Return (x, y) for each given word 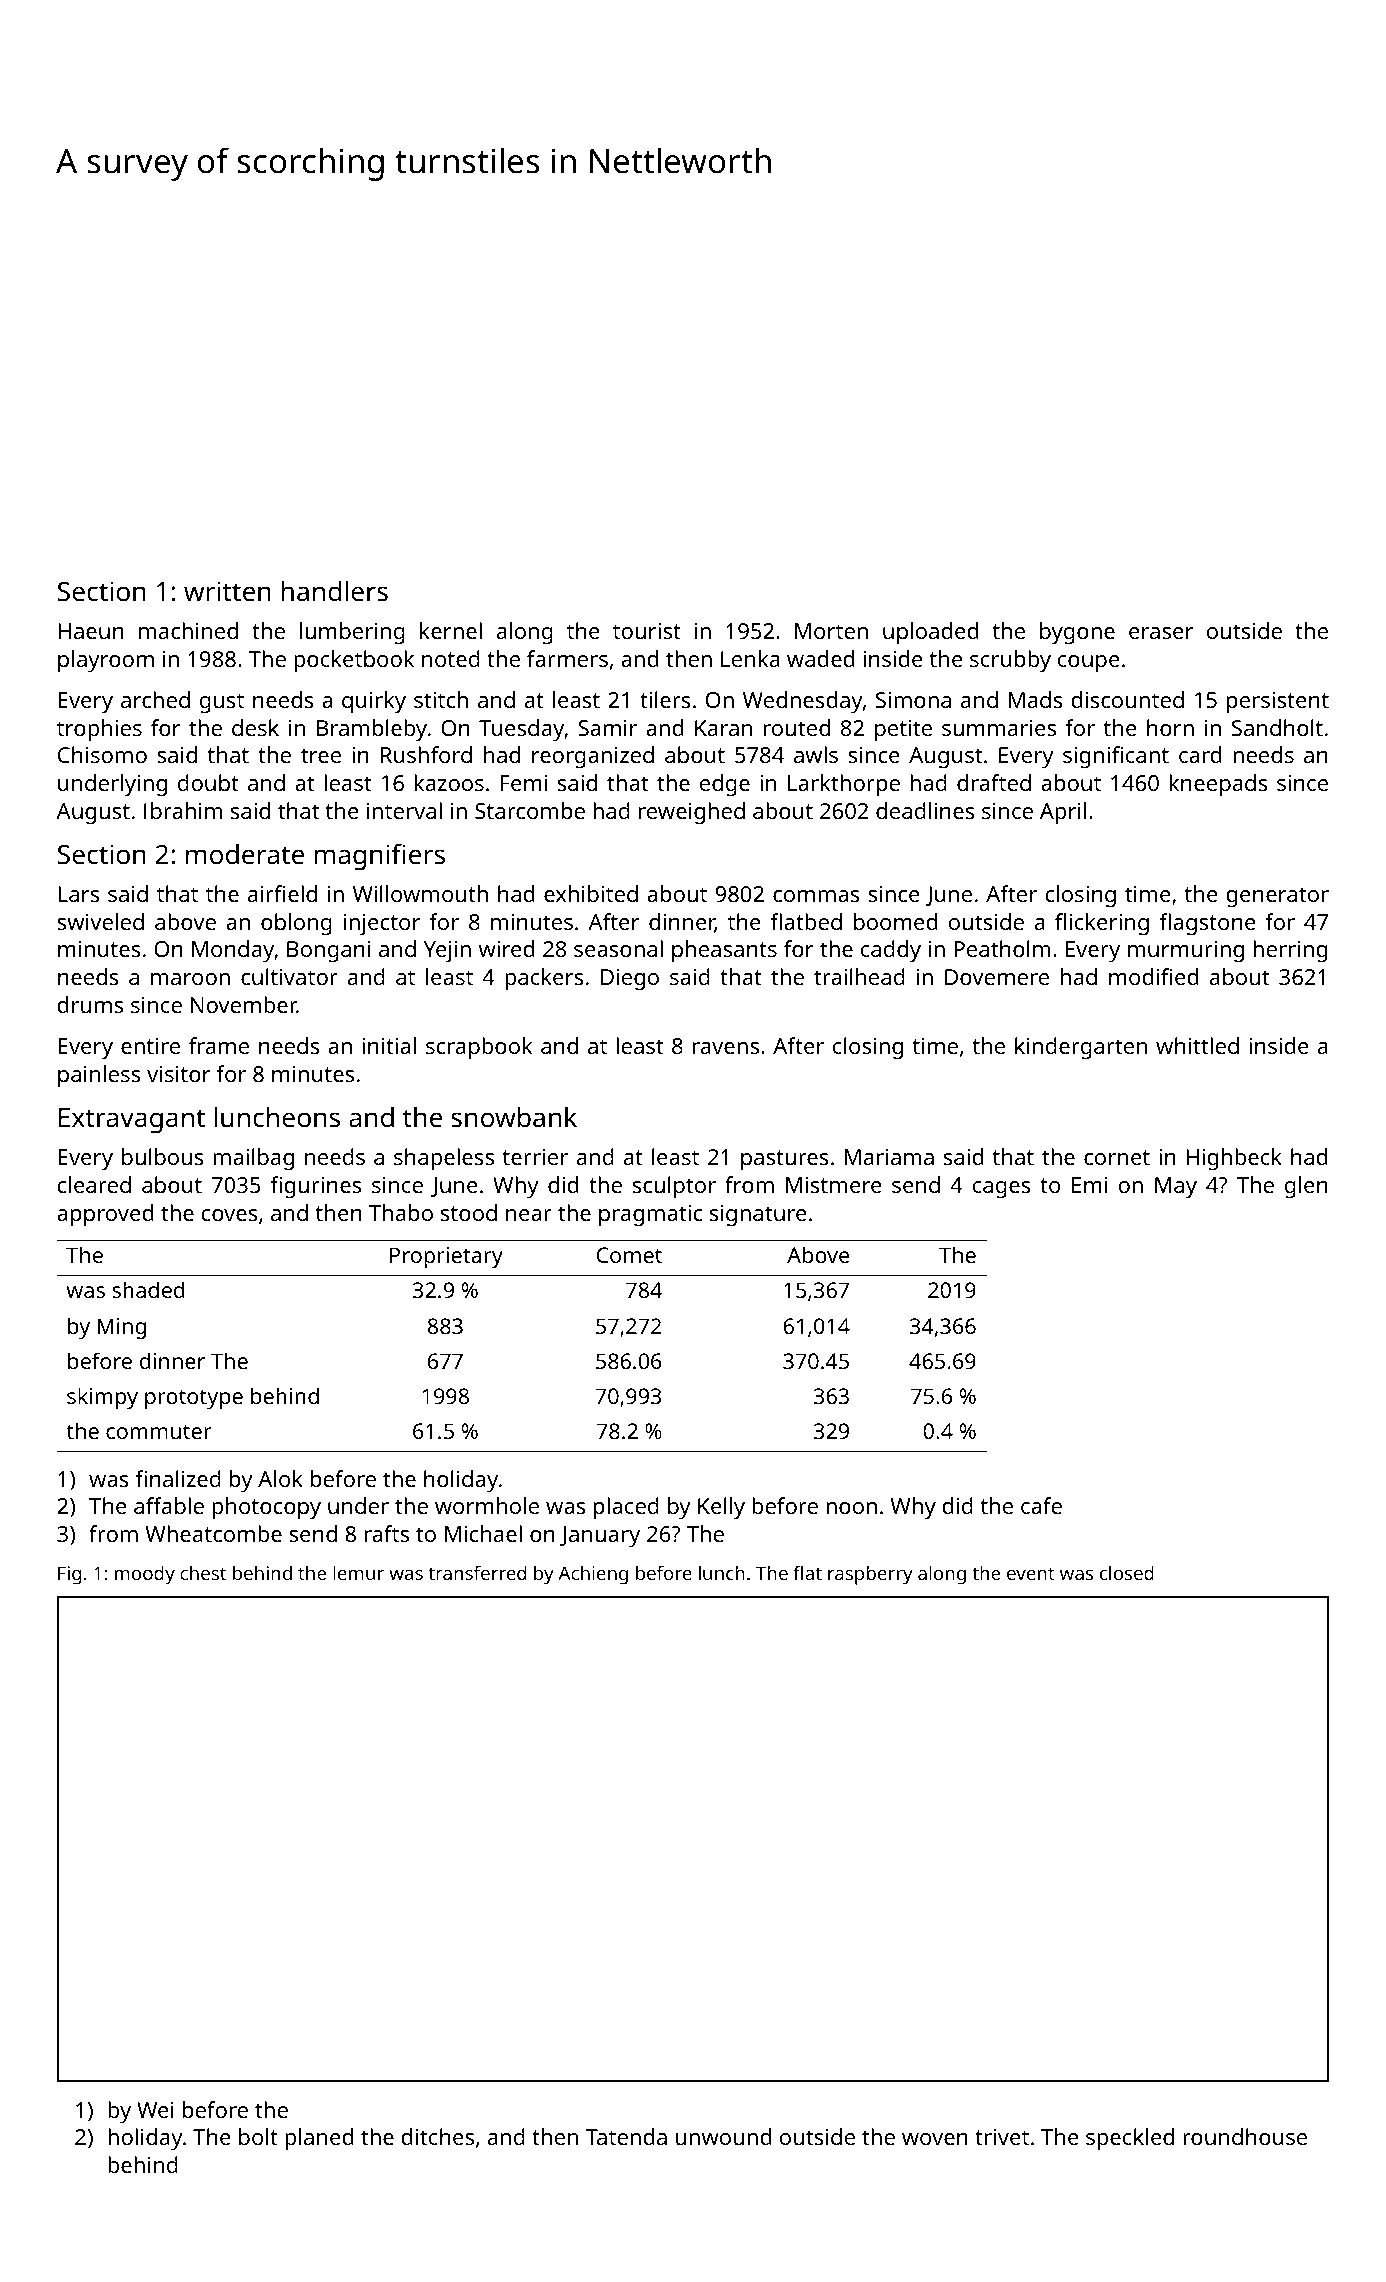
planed (319, 2139)
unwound (723, 2136)
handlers (334, 591)
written (227, 591)
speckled (1130, 2139)
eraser (1161, 633)
